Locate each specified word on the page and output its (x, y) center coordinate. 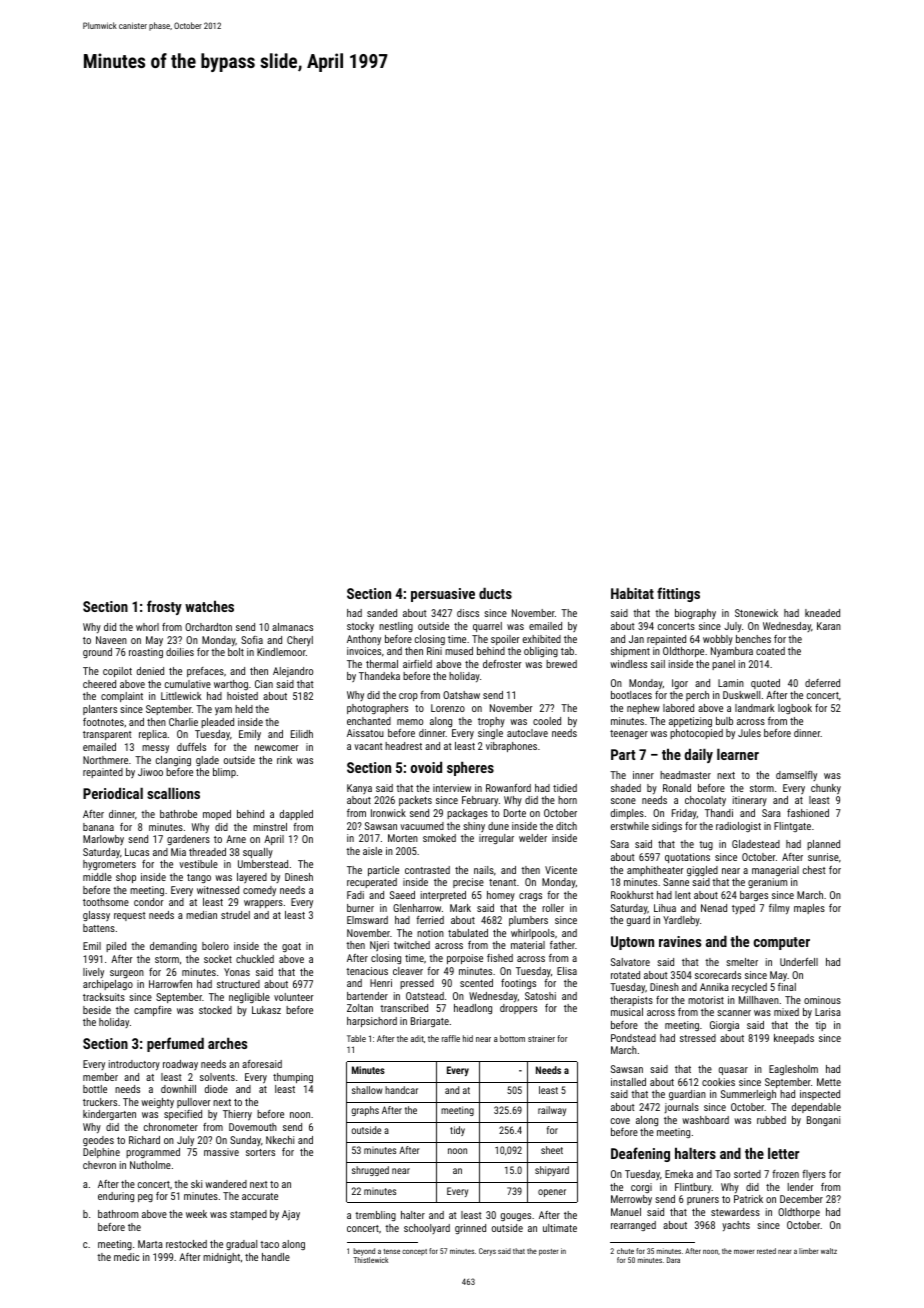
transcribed (404, 1008)
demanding (173, 947)
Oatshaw (461, 695)
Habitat (632, 593)
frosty (164, 607)
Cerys (487, 1252)
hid (468, 1038)
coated (770, 651)
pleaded (217, 723)
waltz (829, 1251)
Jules (749, 733)
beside (97, 1010)
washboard (705, 1120)
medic (126, 1257)
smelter (742, 962)
